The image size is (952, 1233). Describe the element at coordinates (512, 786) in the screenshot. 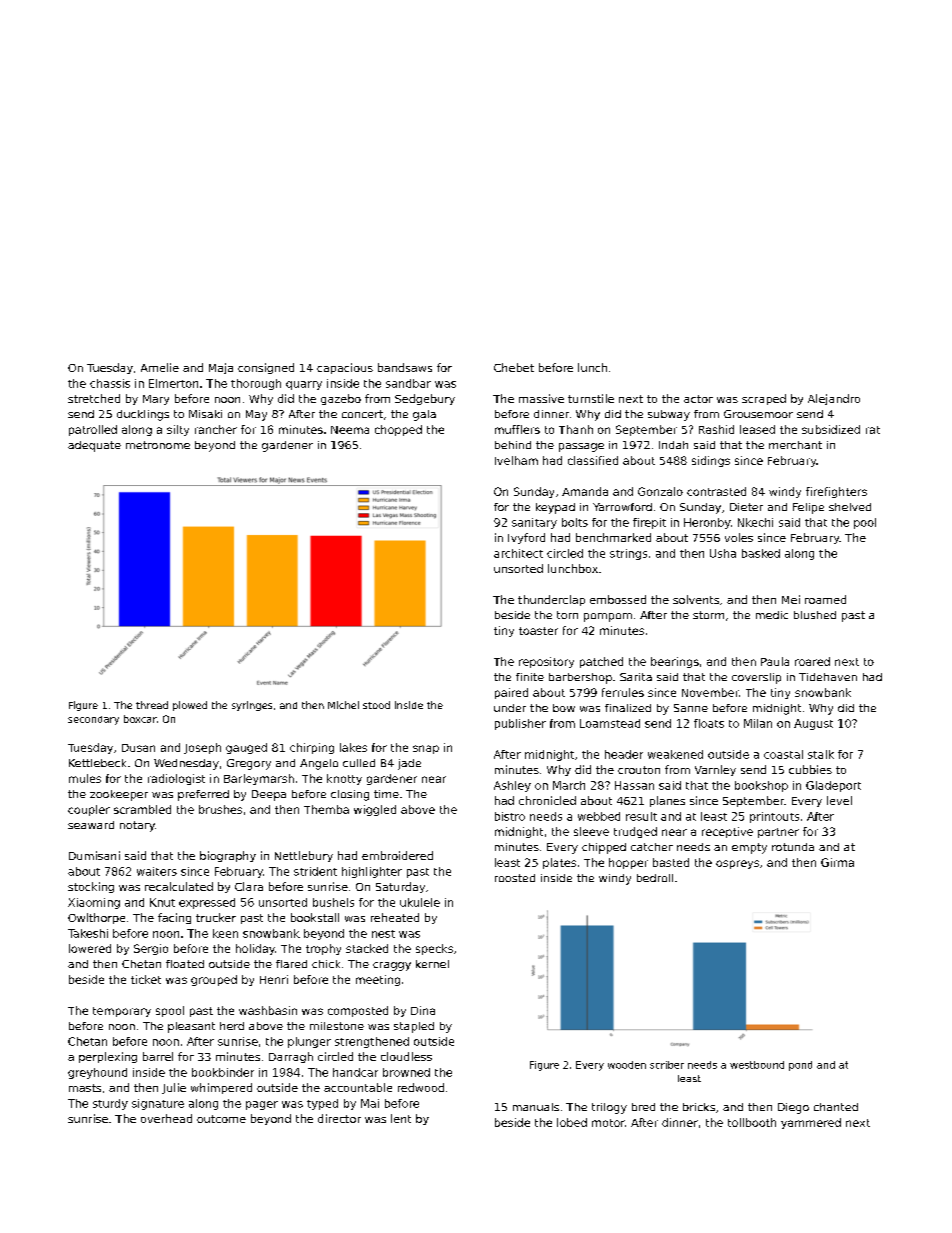

I see `Ashley` at that location.
